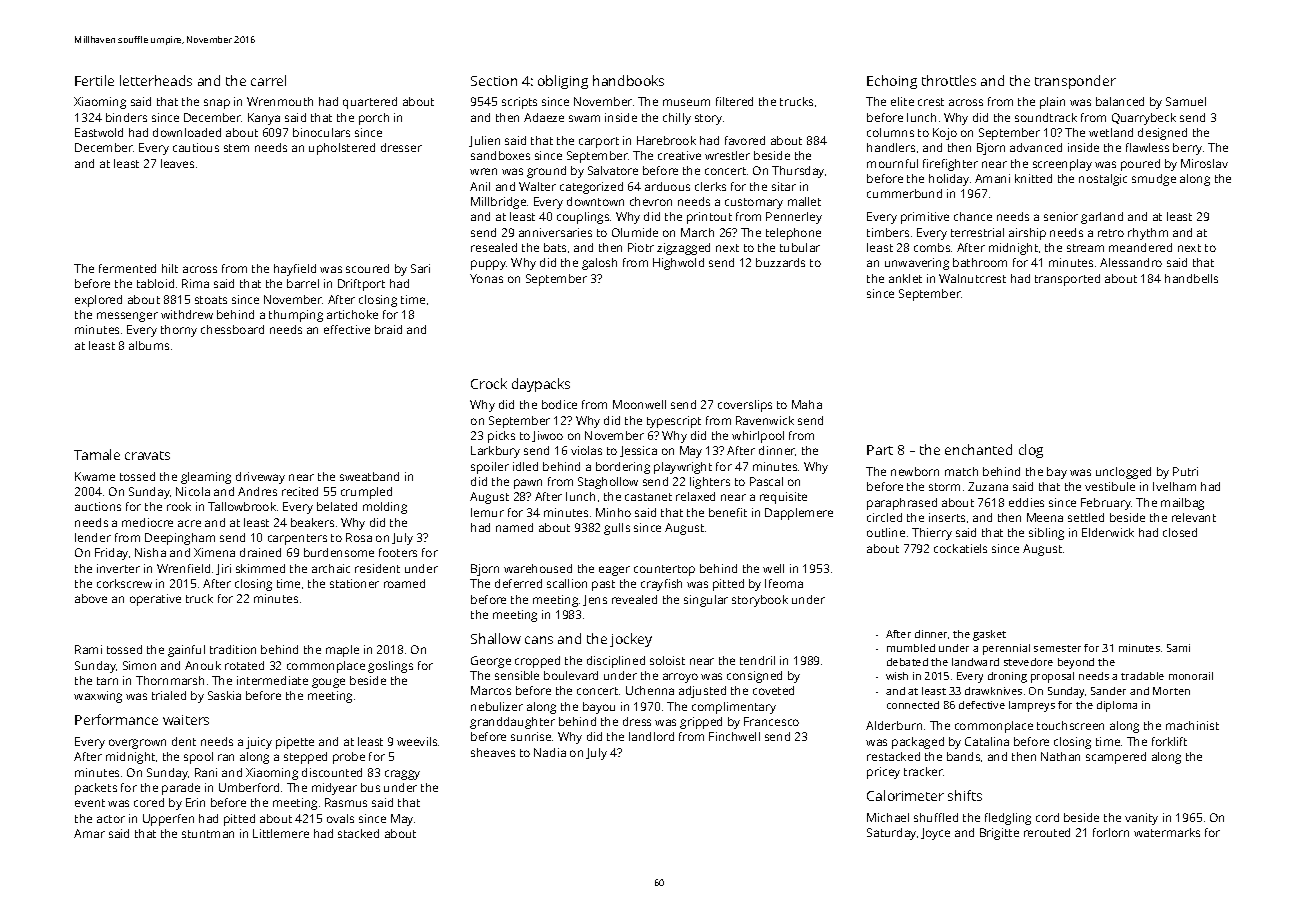  I want to click on Highwold, so click(678, 264).
